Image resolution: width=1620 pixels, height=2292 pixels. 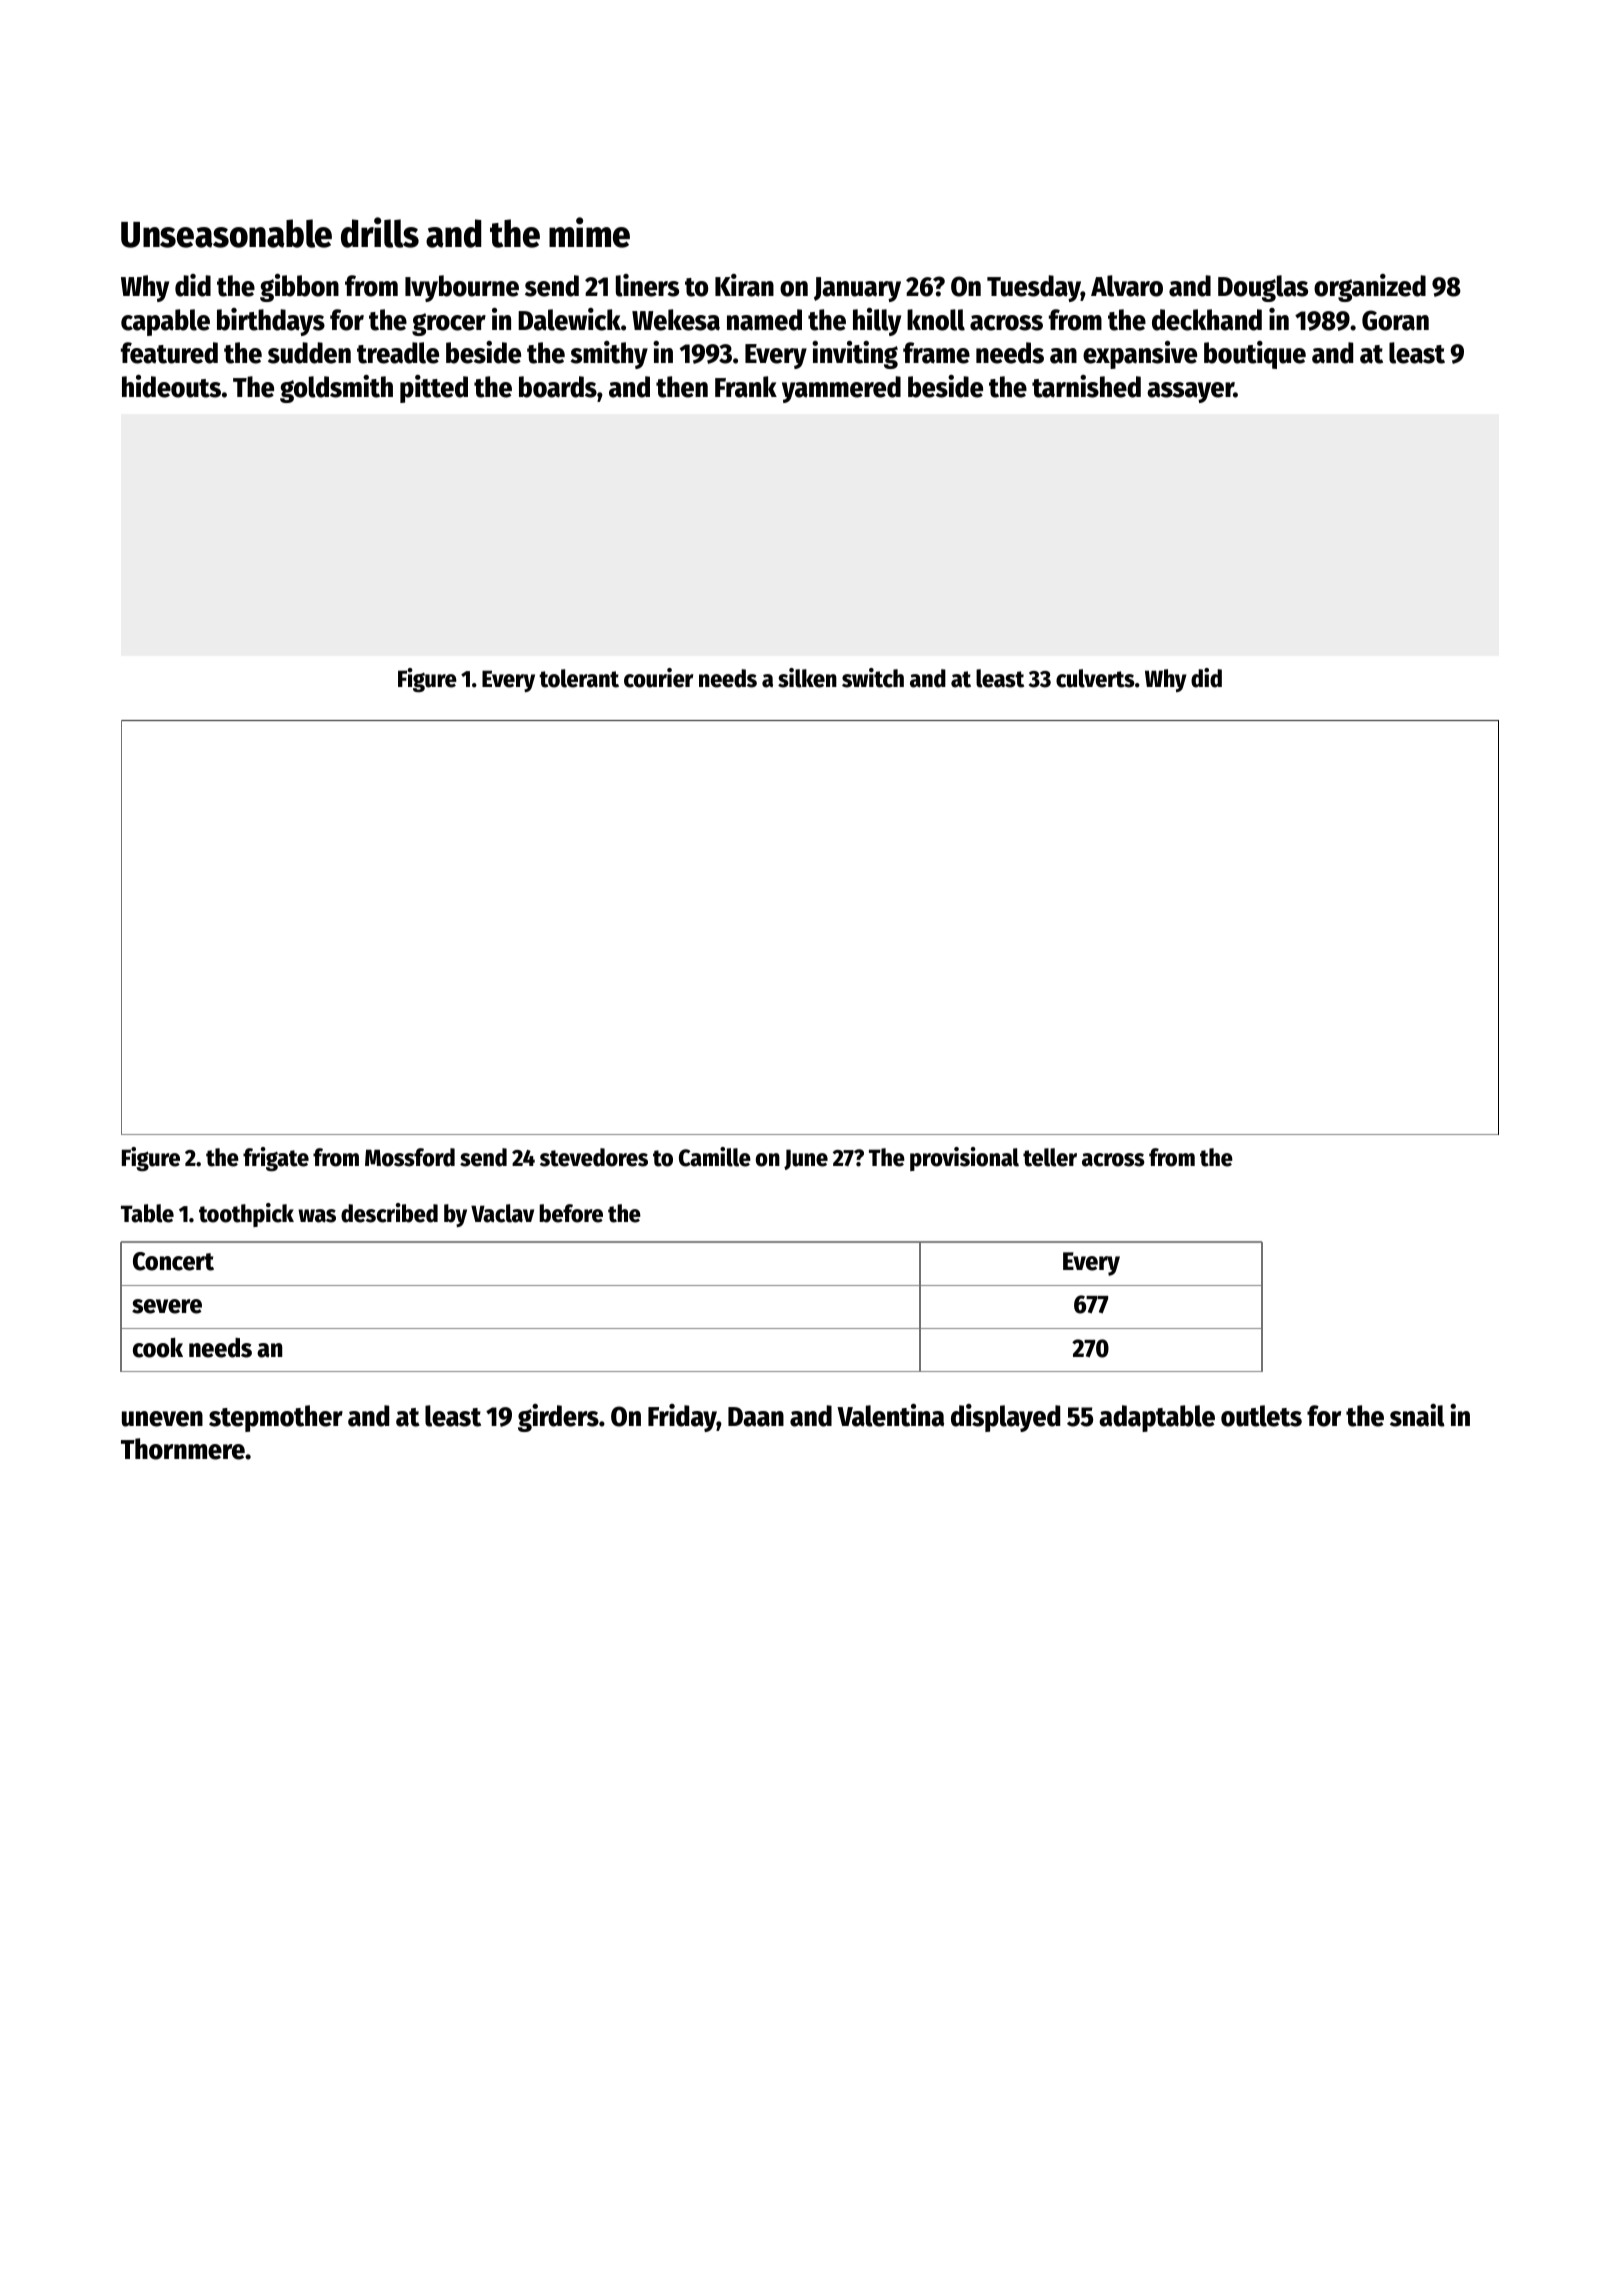 What do you see at coordinates (246, 1215) in the image?
I see `toothpick` at bounding box center [246, 1215].
